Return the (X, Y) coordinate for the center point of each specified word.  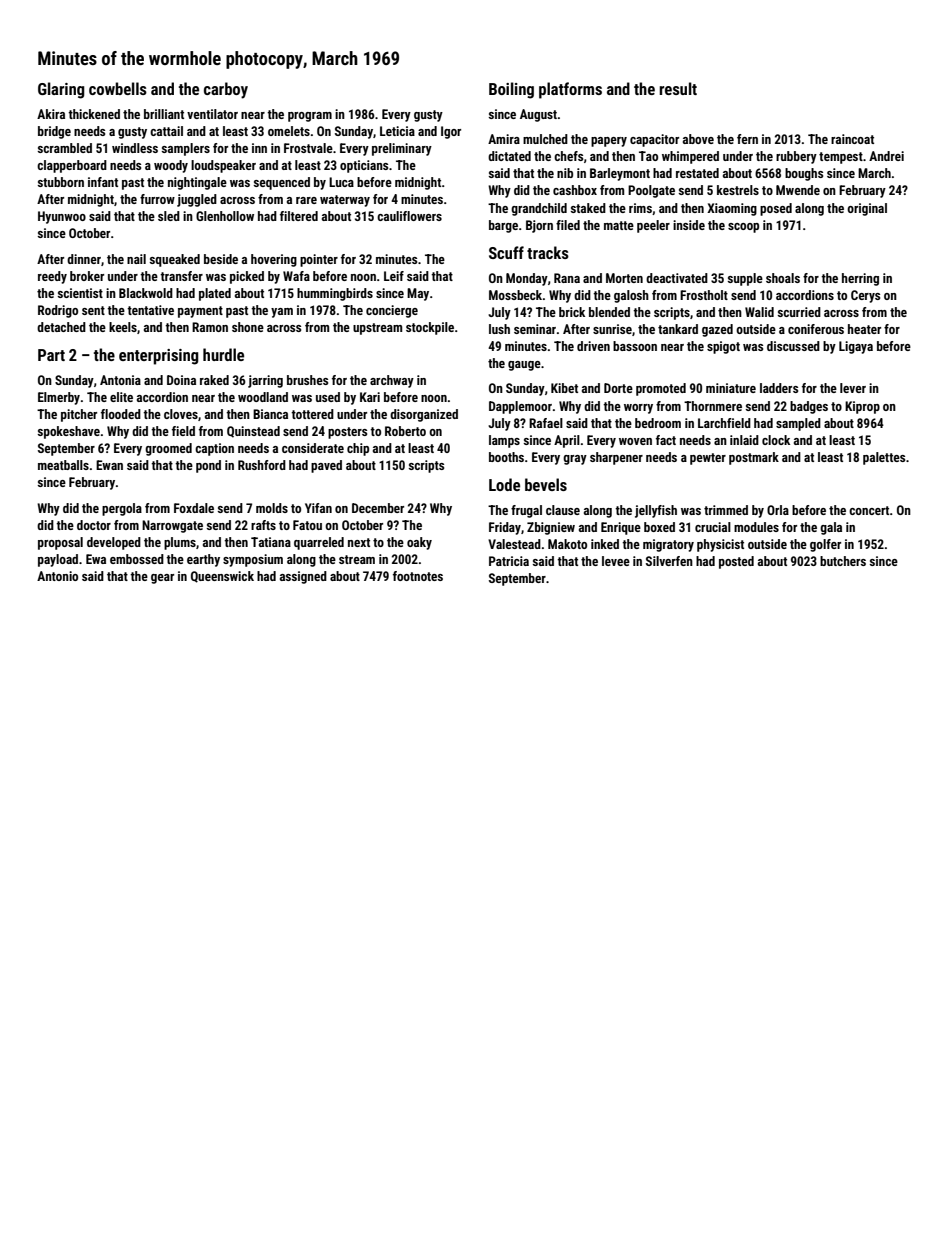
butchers (843, 561)
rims (640, 208)
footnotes (418, 576)
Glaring (61, 90)
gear (162, 579)
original (867, 209)
